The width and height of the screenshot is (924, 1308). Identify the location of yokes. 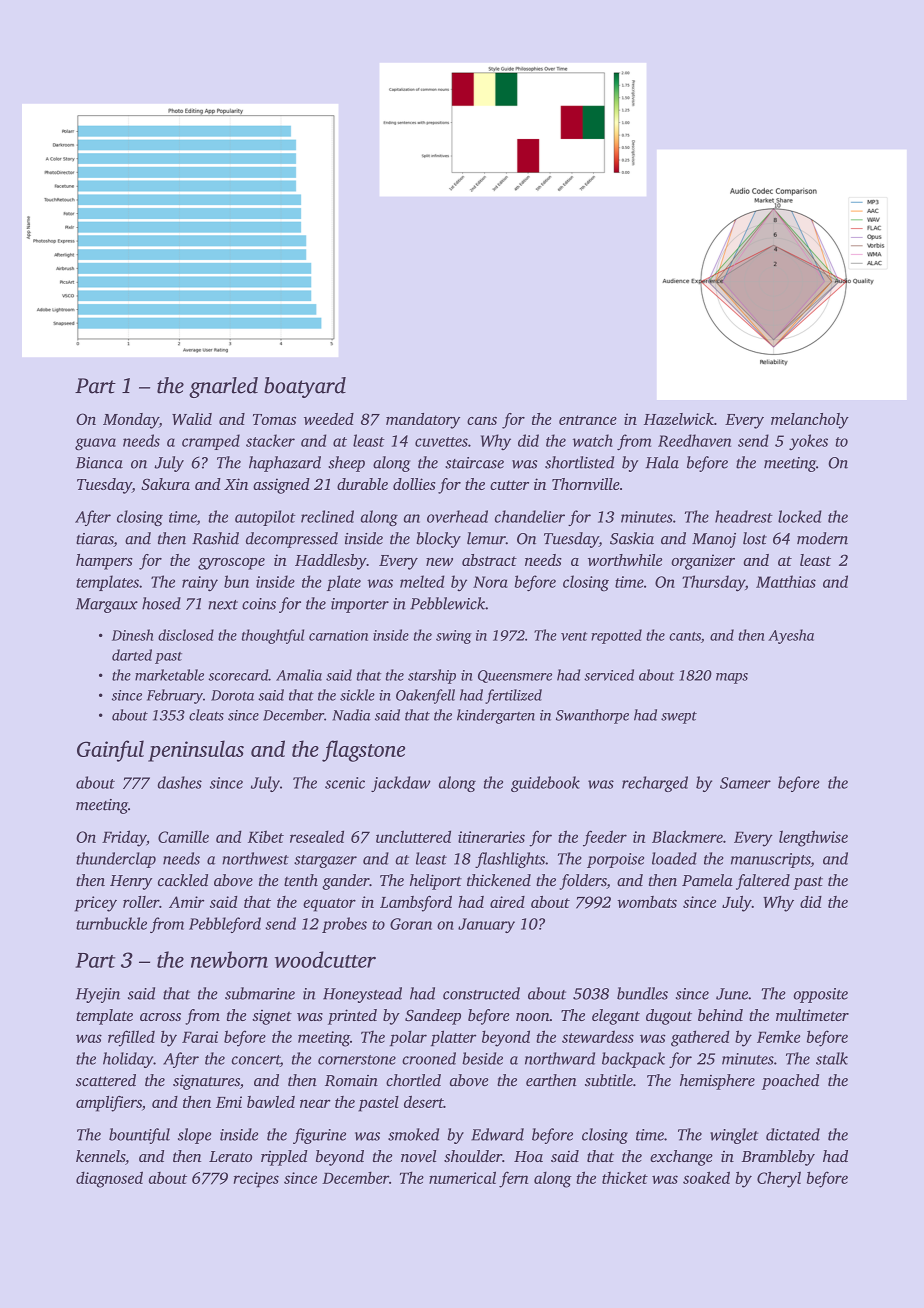
(808, 442).
